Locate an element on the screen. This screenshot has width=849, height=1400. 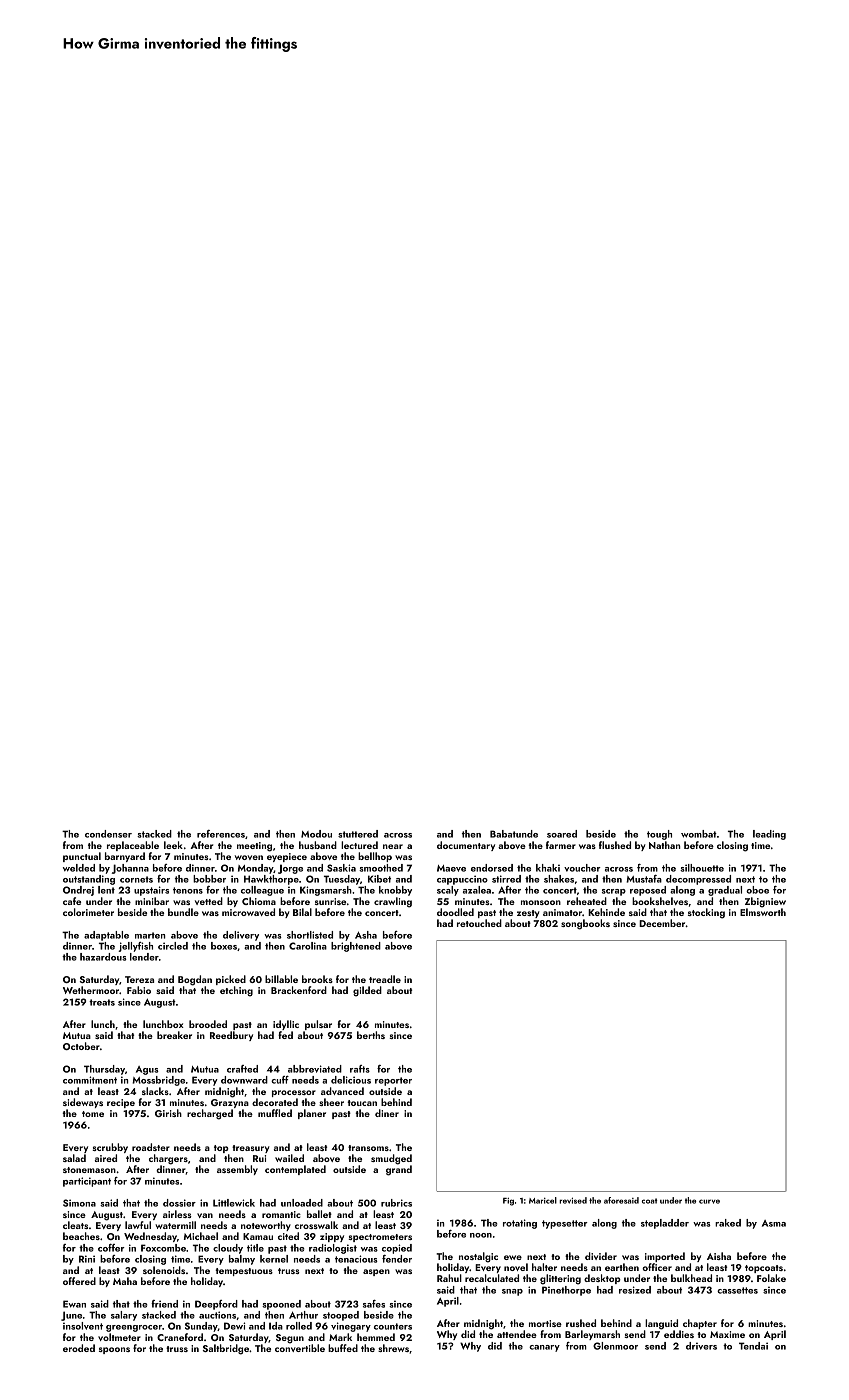
songbooks is located at coordinates (585, 924).
